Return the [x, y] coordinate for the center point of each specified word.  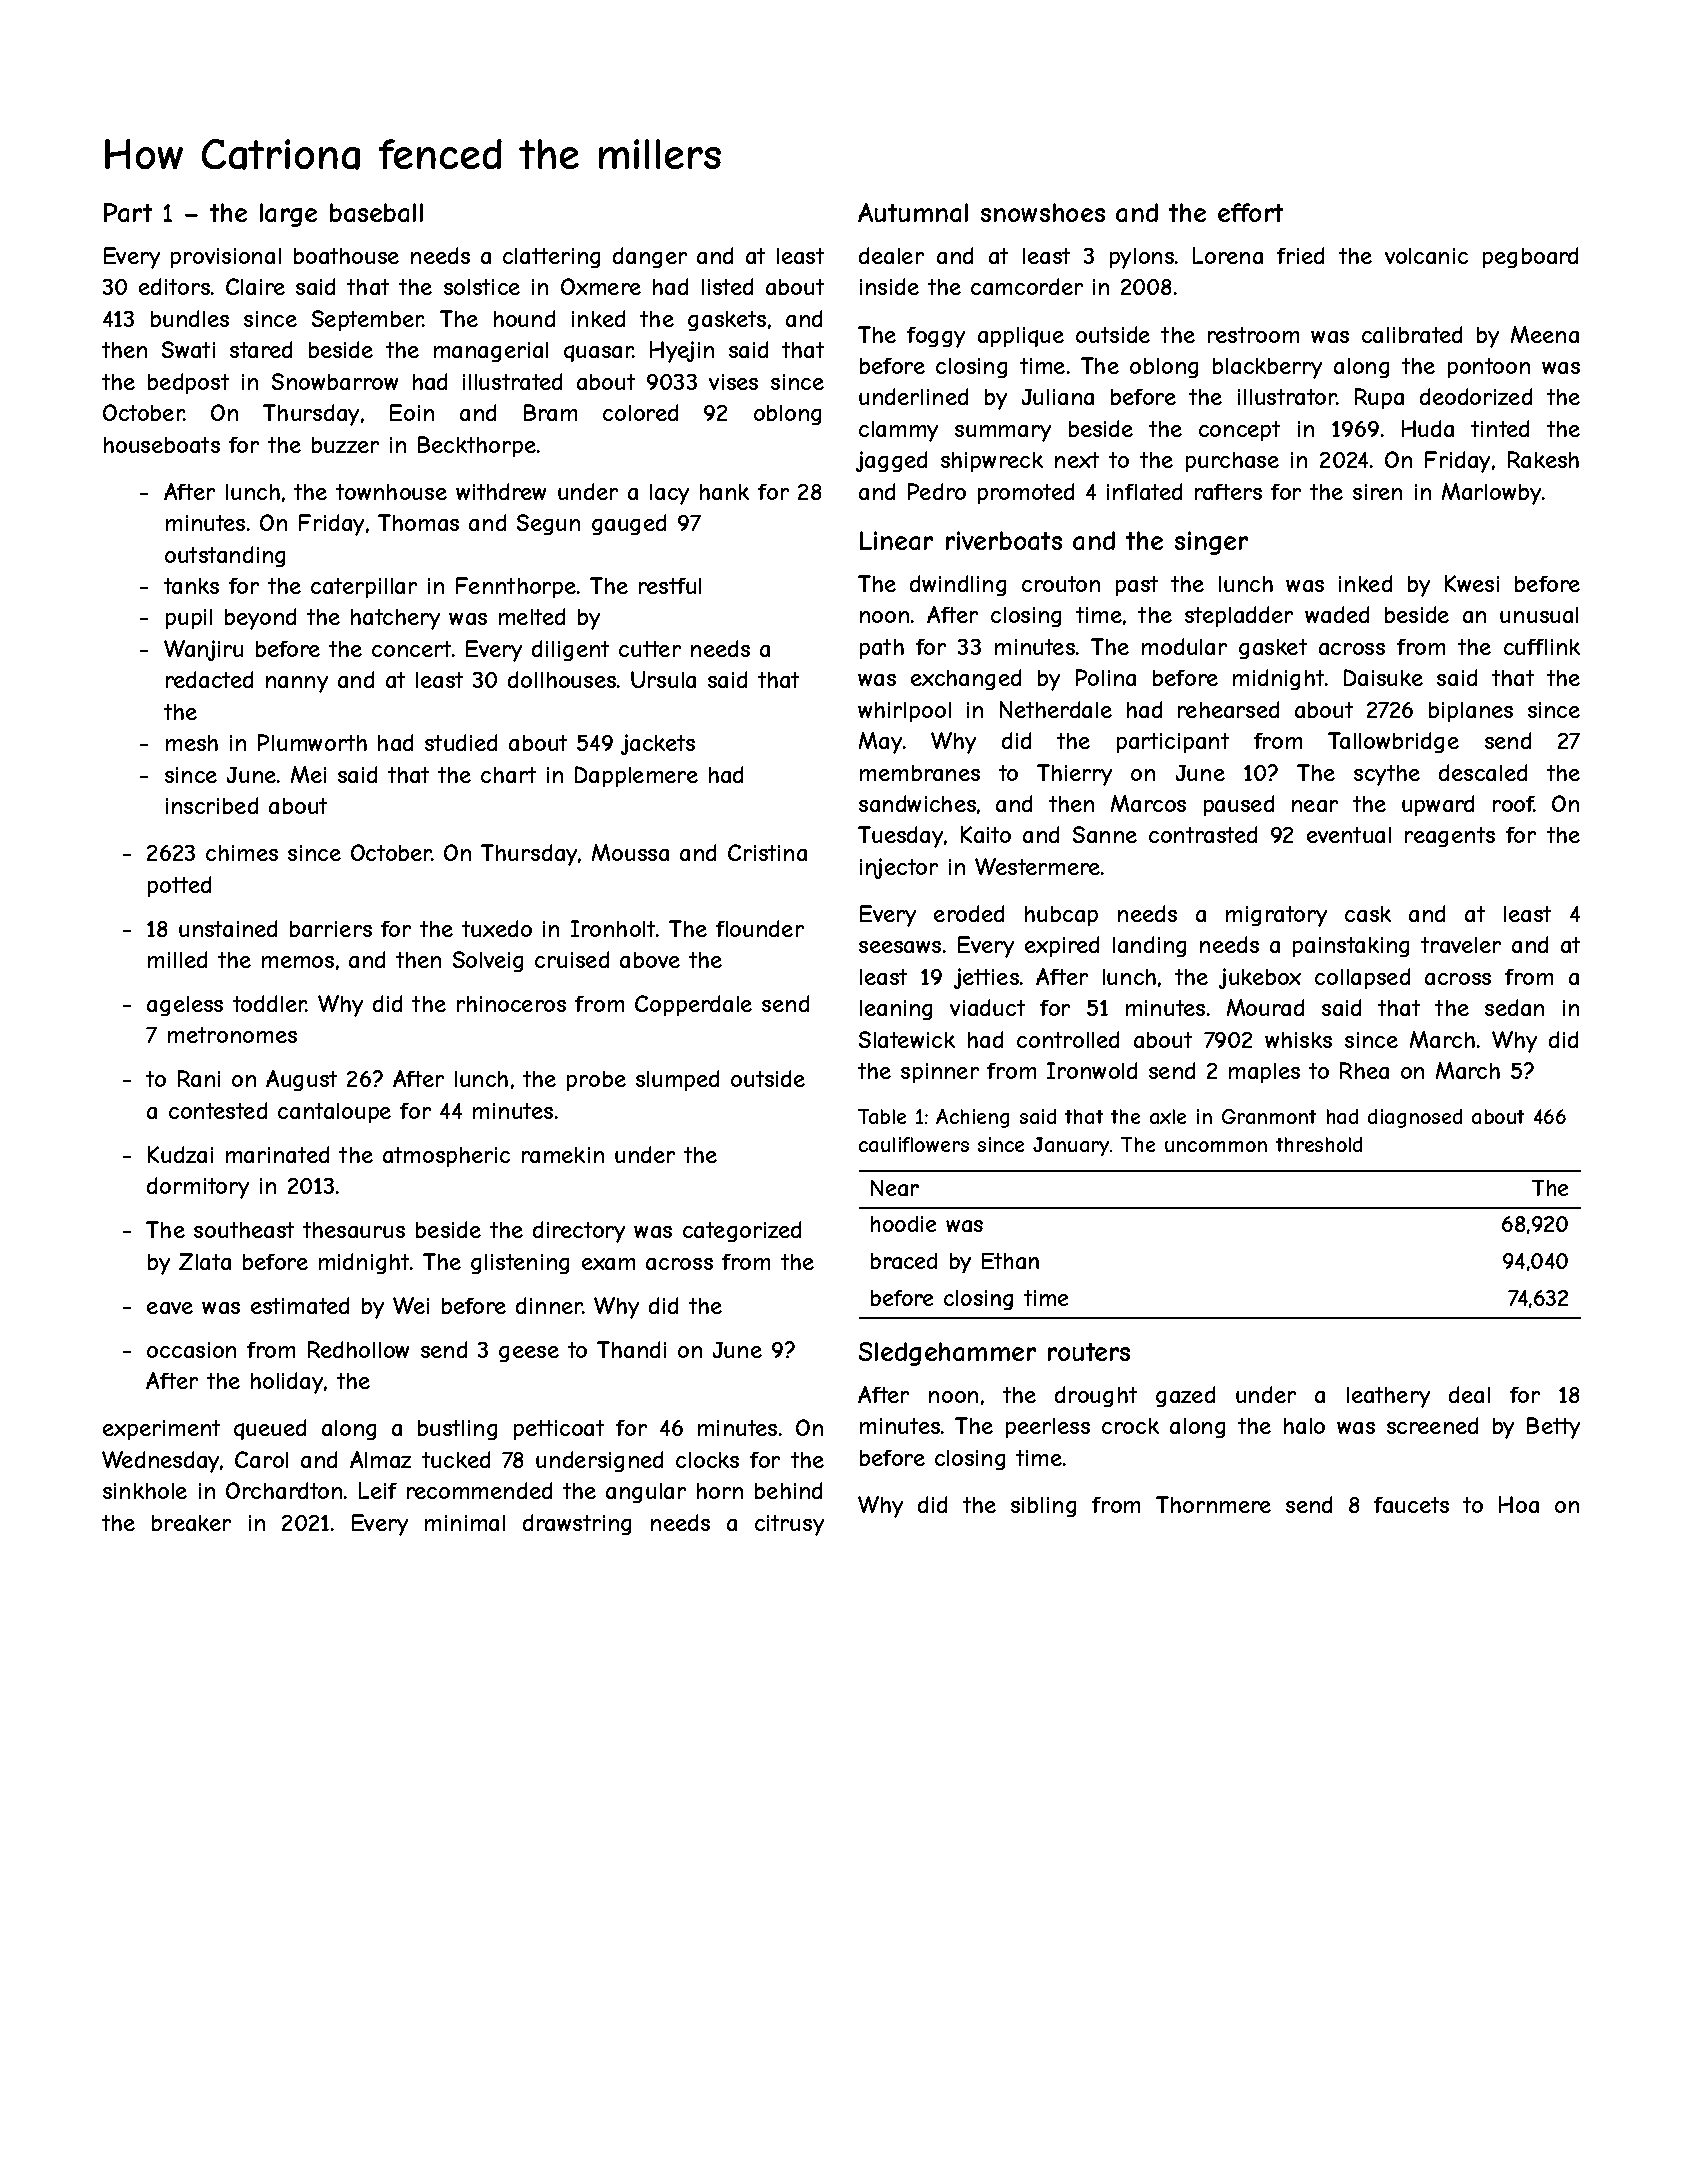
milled [177, 959]
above [650, 960]
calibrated [1412, 334]
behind [788, 1490]
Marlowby [1491, 494]
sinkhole [145, 1491]
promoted [1026, 493]
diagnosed [1415, 1118]
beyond [260, 619]
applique [1021, 337]
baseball [376, 212]
